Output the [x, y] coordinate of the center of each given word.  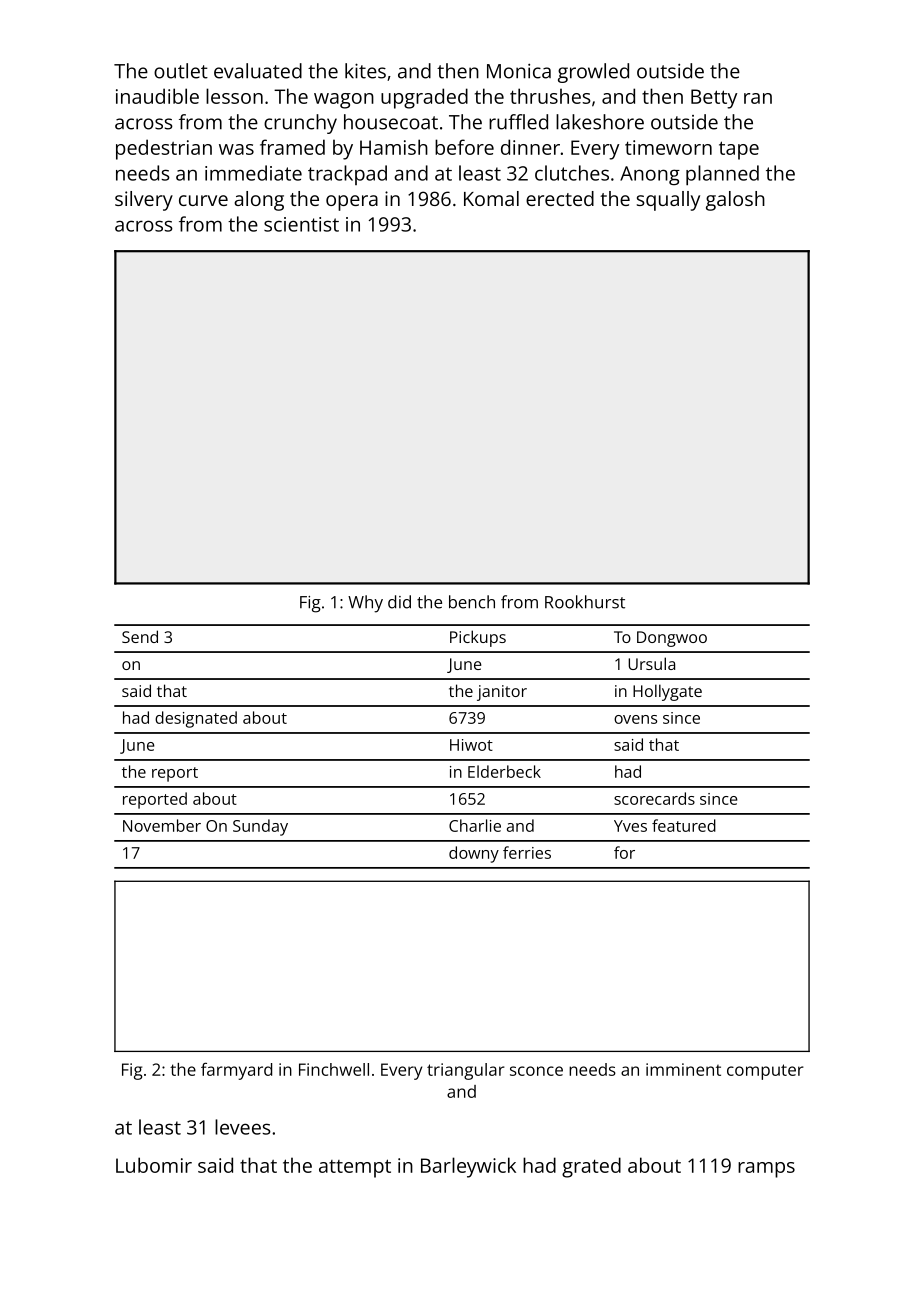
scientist [301, 224]
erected [560, 198]
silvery [144, 201]
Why [365, 604]
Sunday [260, 827]
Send [140, 636]
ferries [527, 852]
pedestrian [164, 149]
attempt [355, 1168]
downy [474, 854]
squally [668, 201]
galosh [735, 201]
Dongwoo [672, 639]
